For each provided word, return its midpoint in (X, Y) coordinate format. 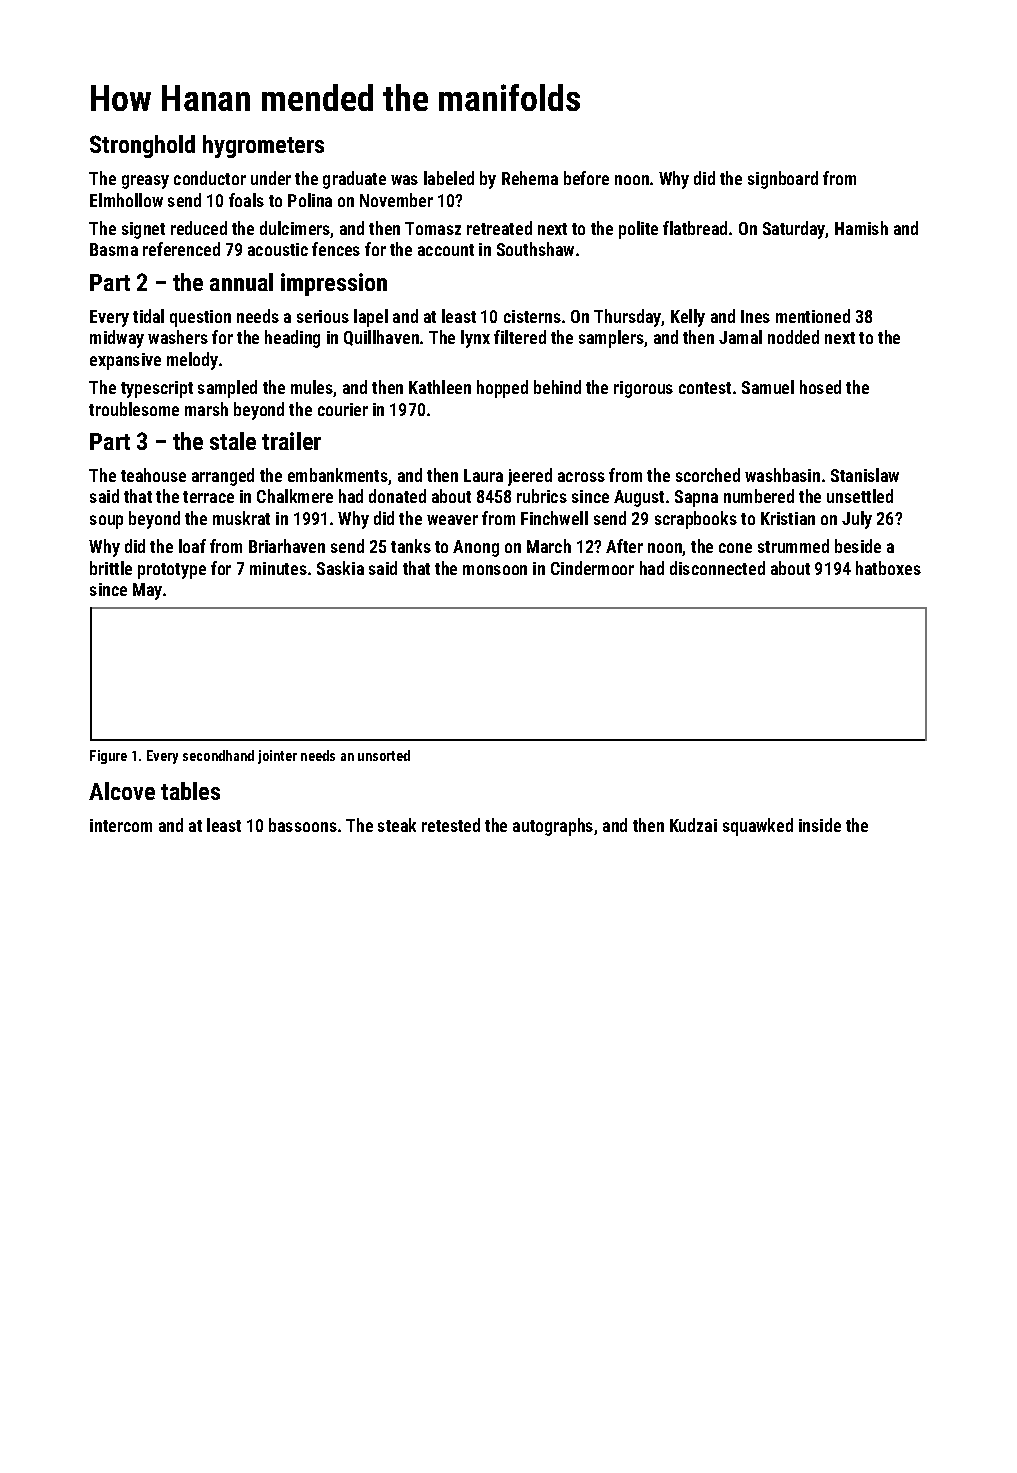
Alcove (122, 791)
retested (451, 825)
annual (241, 282)
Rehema (530, 178)
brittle (111, 568)
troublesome (134, 409)
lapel (371, 318)
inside (820, 825)
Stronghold (142, 146)
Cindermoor (592, 568)
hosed (820, 387)
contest (705, 388)
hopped (502, 389)
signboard (783, 180)
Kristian (788, 518)
